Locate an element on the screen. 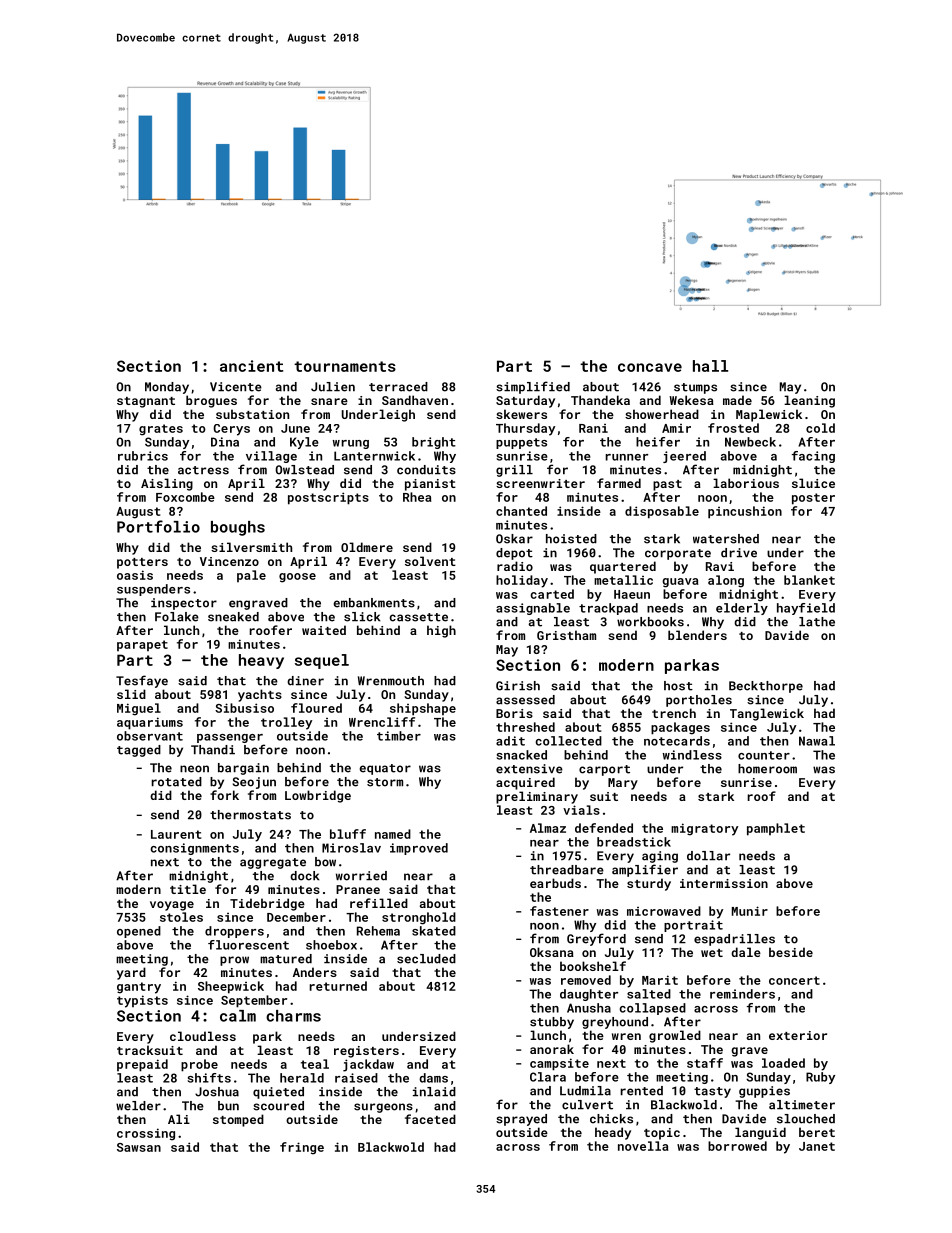 Image resolution: width=952 pixels, height=1233 pixels. waited is located at coordinates (324, 630).
